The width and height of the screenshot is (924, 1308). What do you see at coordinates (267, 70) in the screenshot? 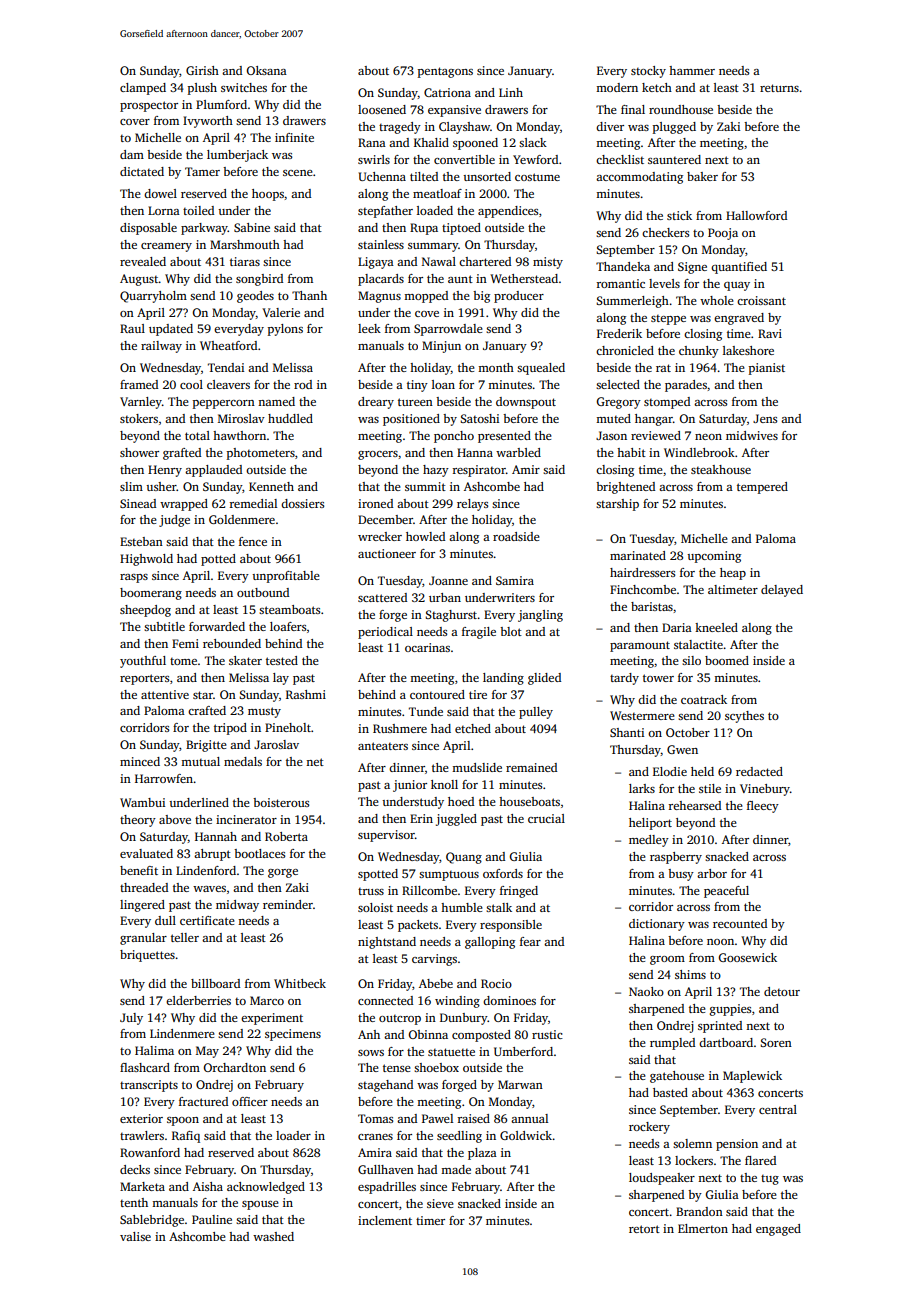
I see `Oksana` at bounding box center [267, 70].
